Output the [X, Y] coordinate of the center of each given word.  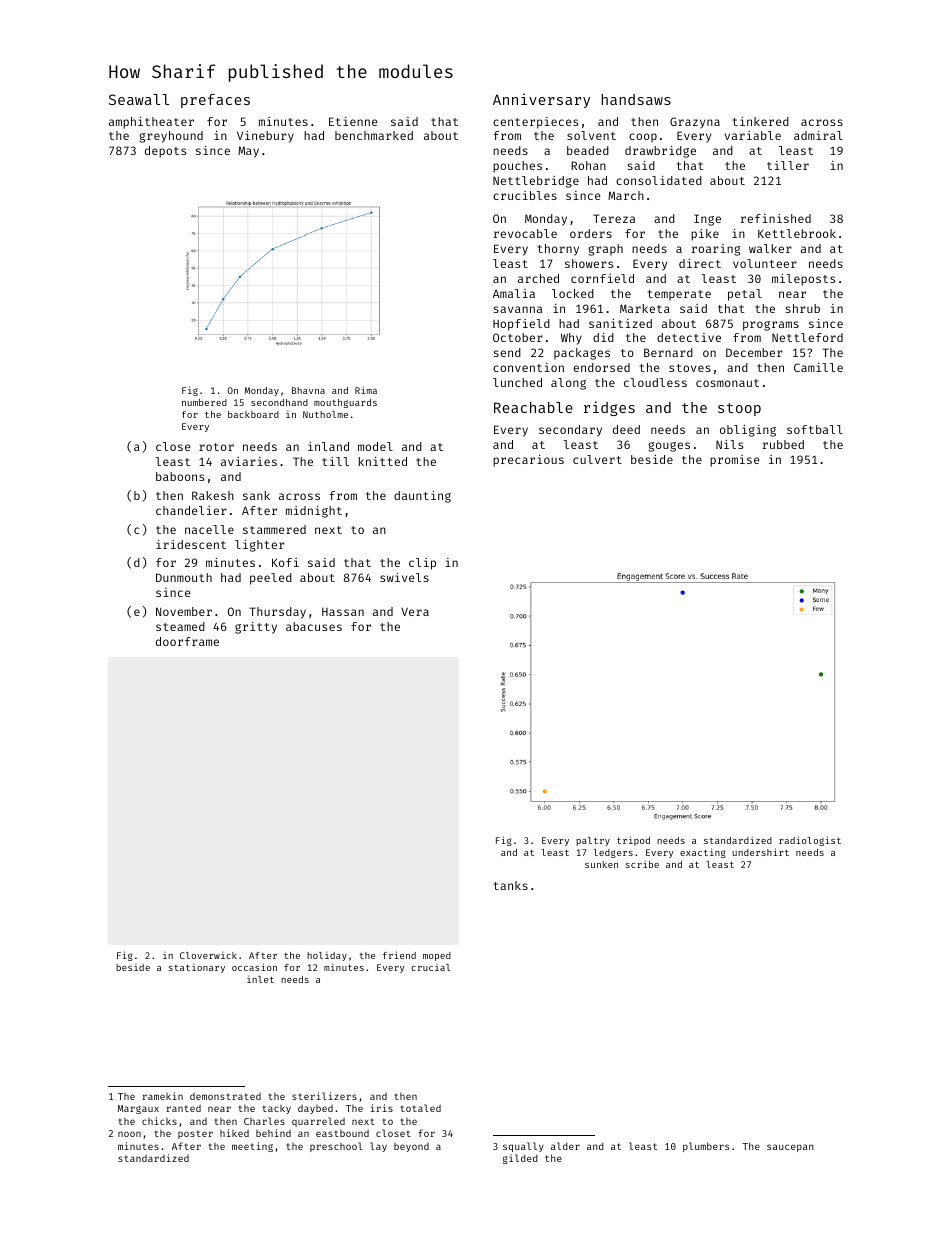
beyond [411, 1147]
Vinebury [265, 137]
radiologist [810, 841]
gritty [256, 628]
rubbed [783, 444]
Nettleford [807, 337]
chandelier [191, 510]
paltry [593, 841]
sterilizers [324, 1096]
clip [422, 564]
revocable [525, 233]
